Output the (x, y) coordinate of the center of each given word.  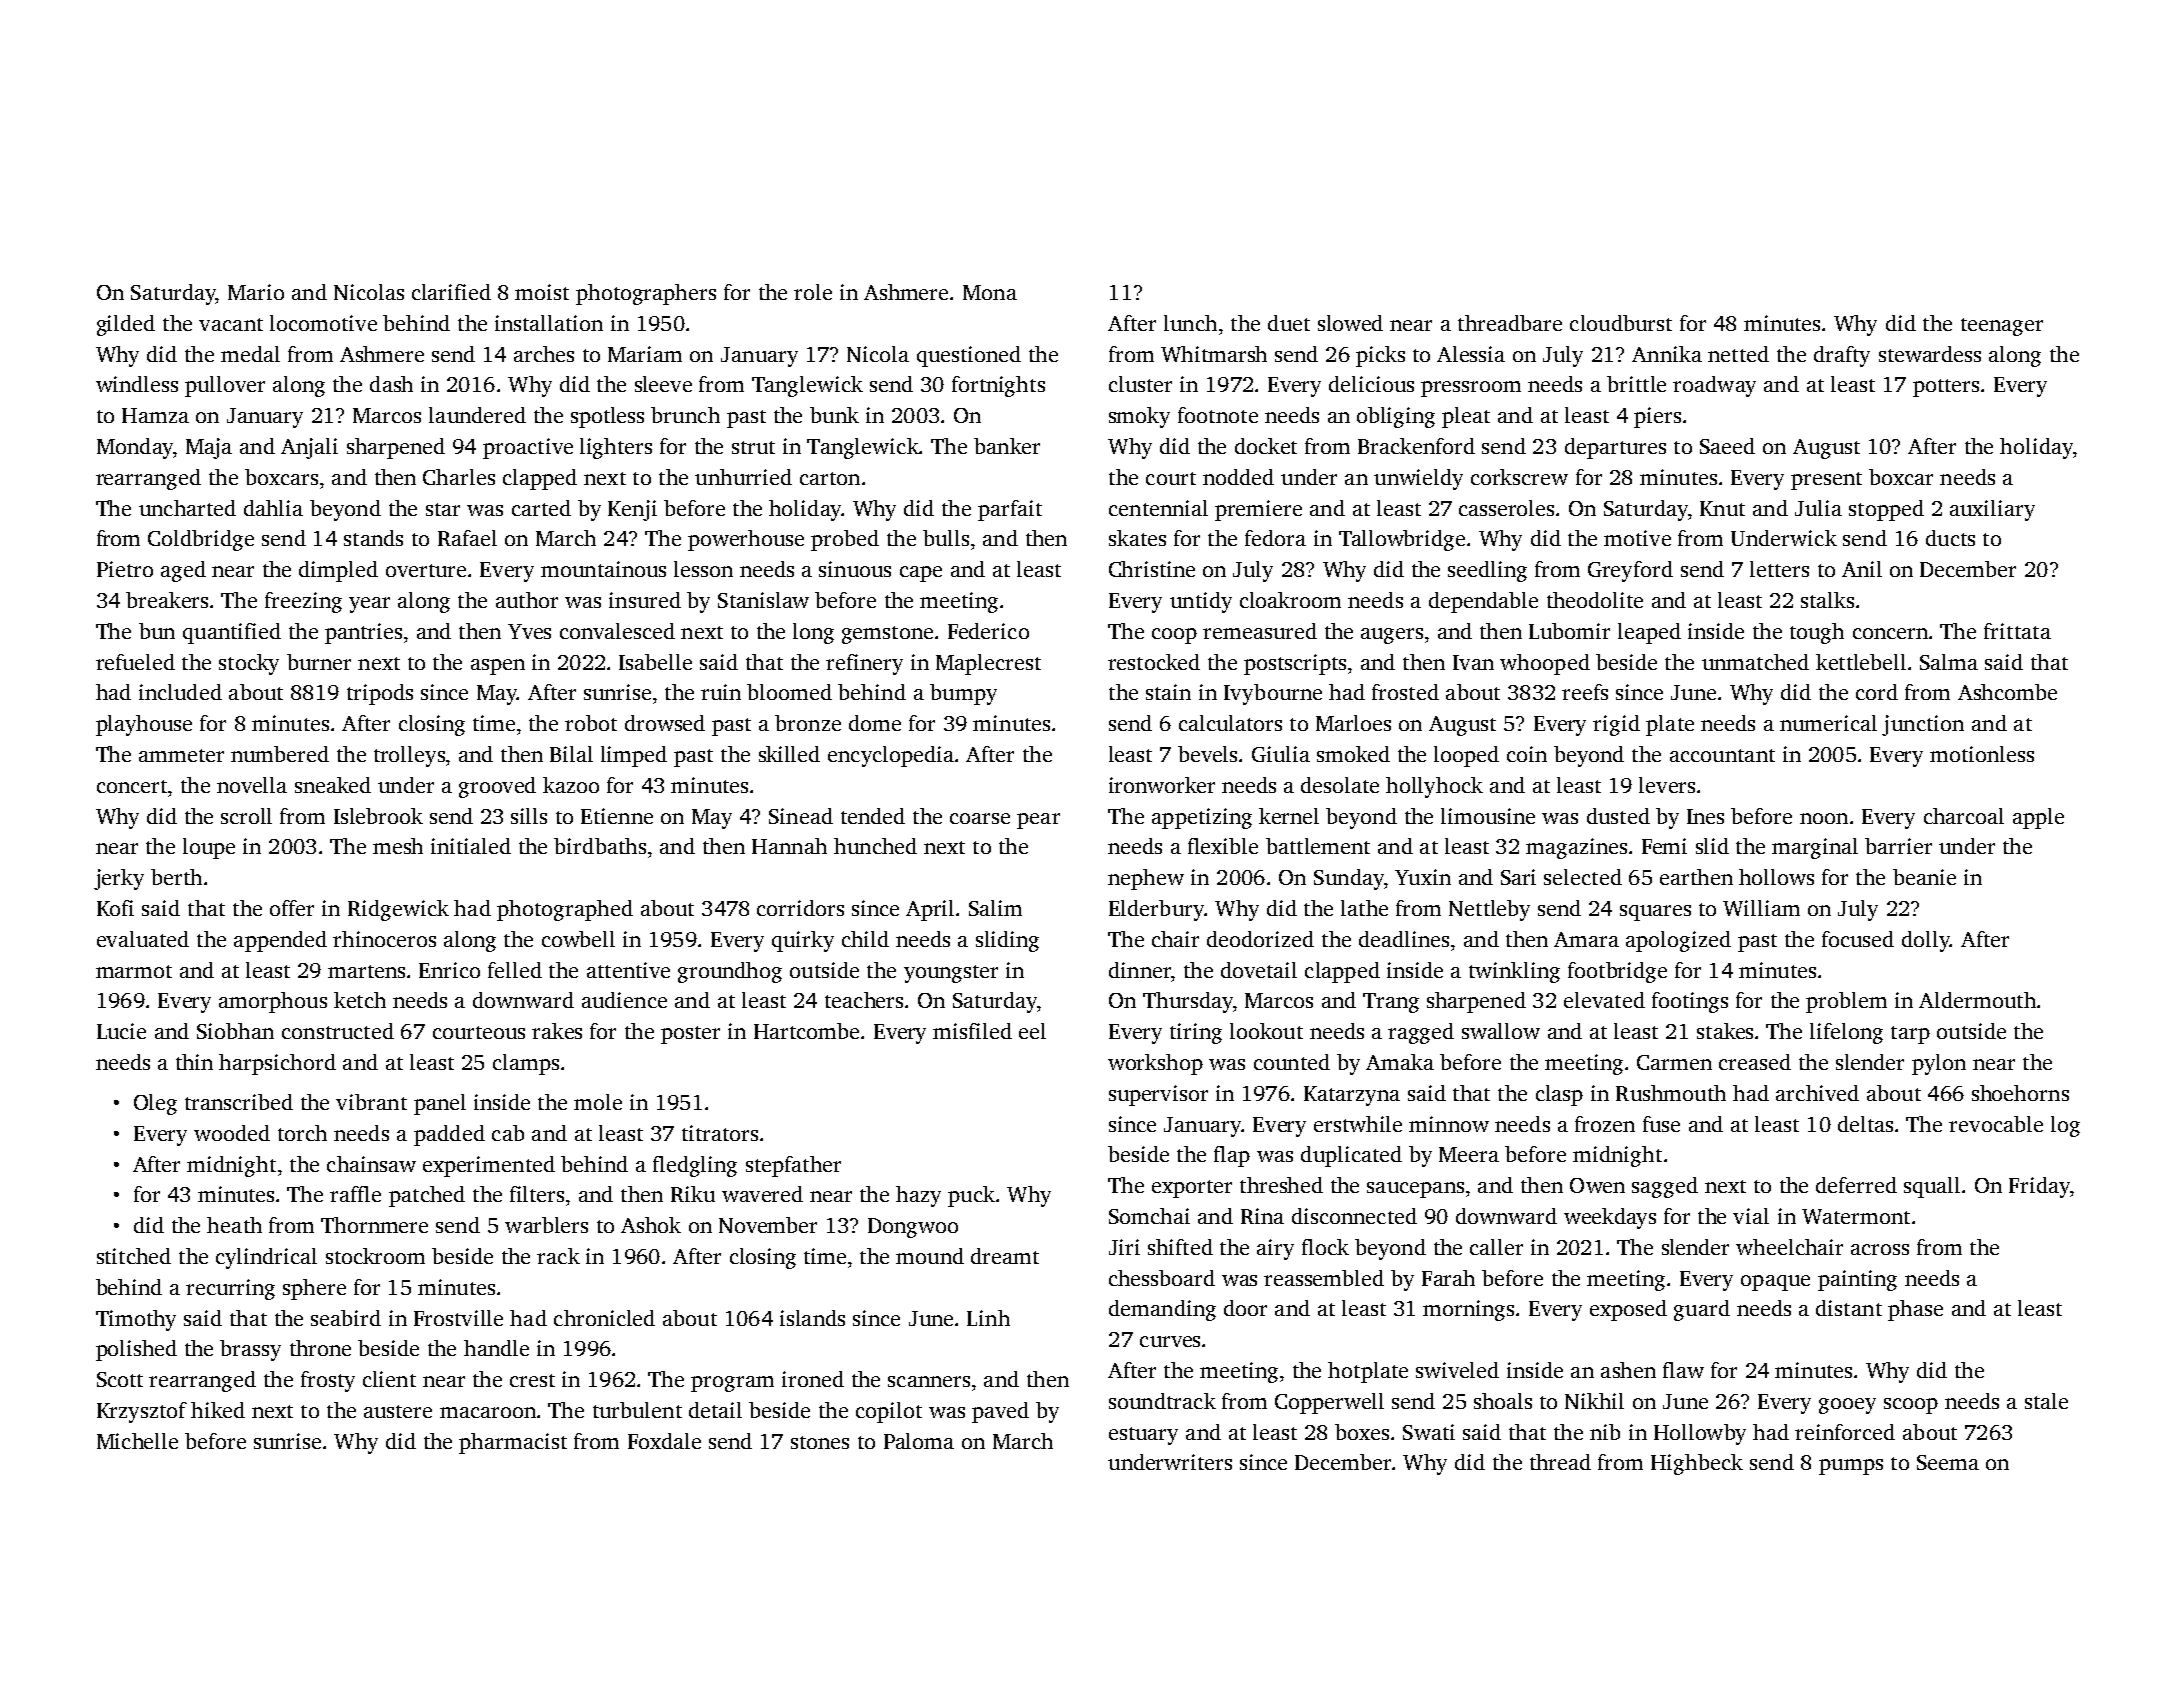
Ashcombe (2007, 692)
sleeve (663, 384)
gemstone (887, 635)
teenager (2002, 327)
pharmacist (513, 1443)
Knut (1722, 508)
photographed (565, 910)
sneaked (333, 785)
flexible (1223, 846)
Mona (990, 292)
